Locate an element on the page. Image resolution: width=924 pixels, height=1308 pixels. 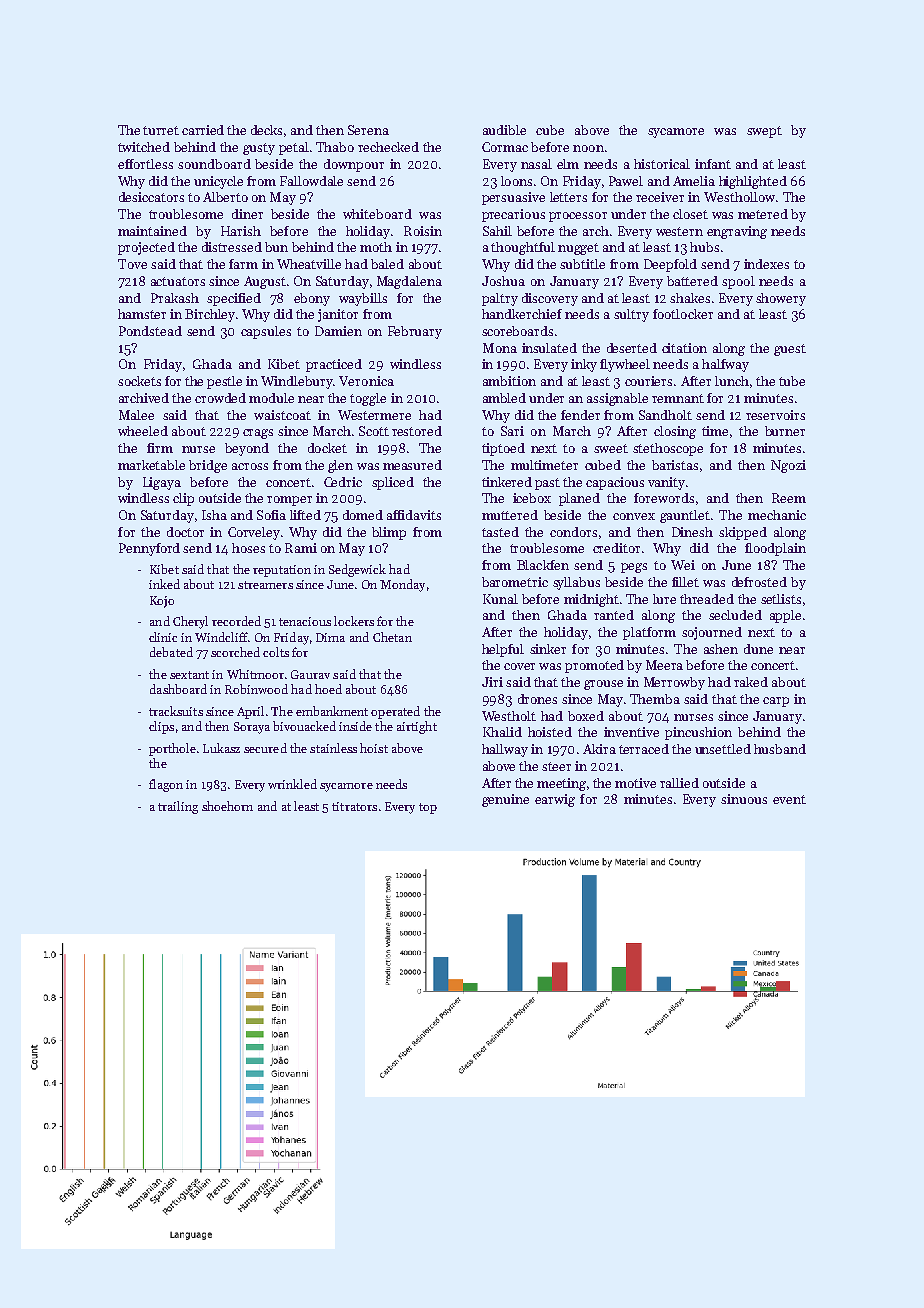
swept is located at coordinates (764, 132).
